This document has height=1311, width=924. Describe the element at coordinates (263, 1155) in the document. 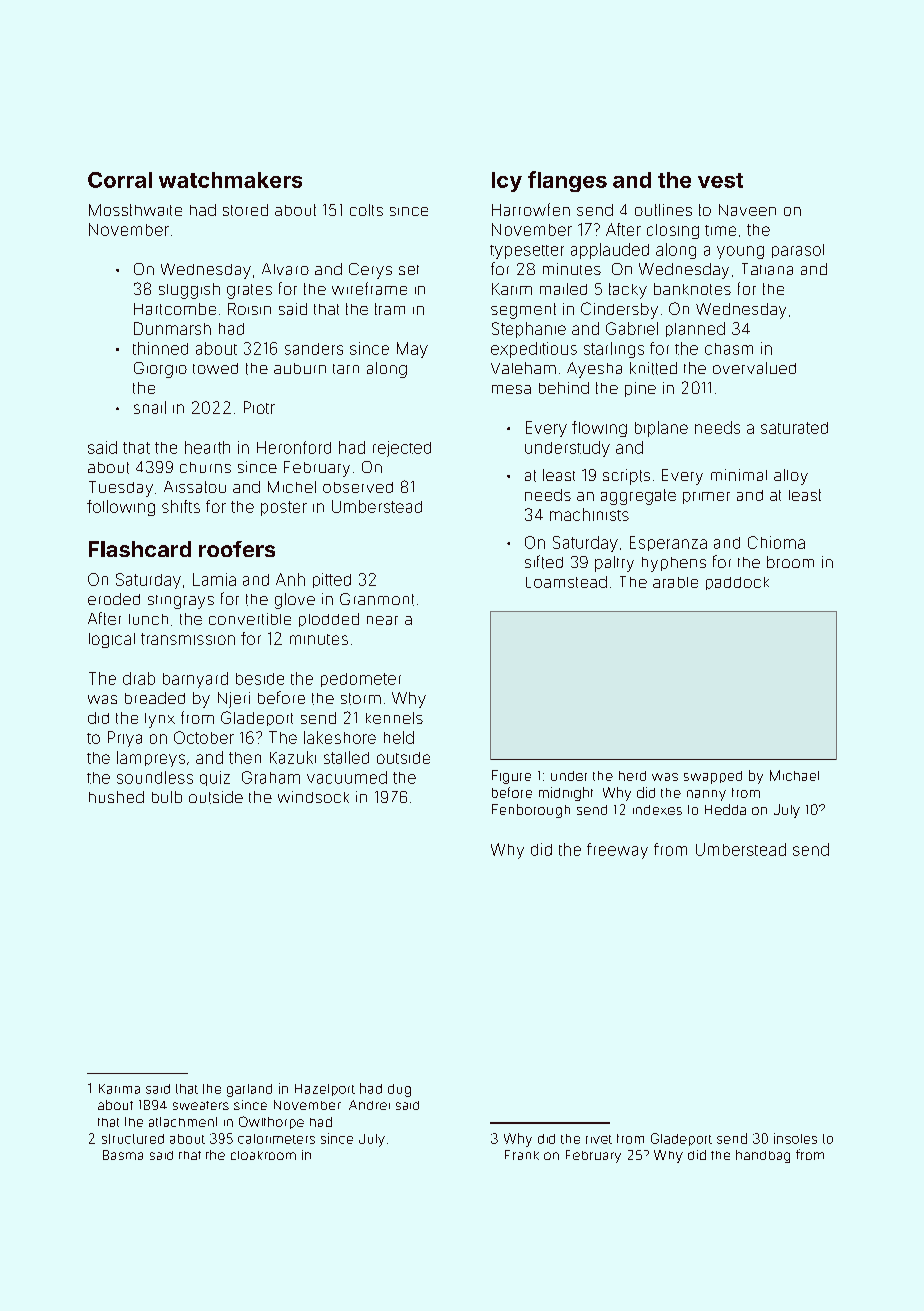

I see `cloakroom` at that location.
